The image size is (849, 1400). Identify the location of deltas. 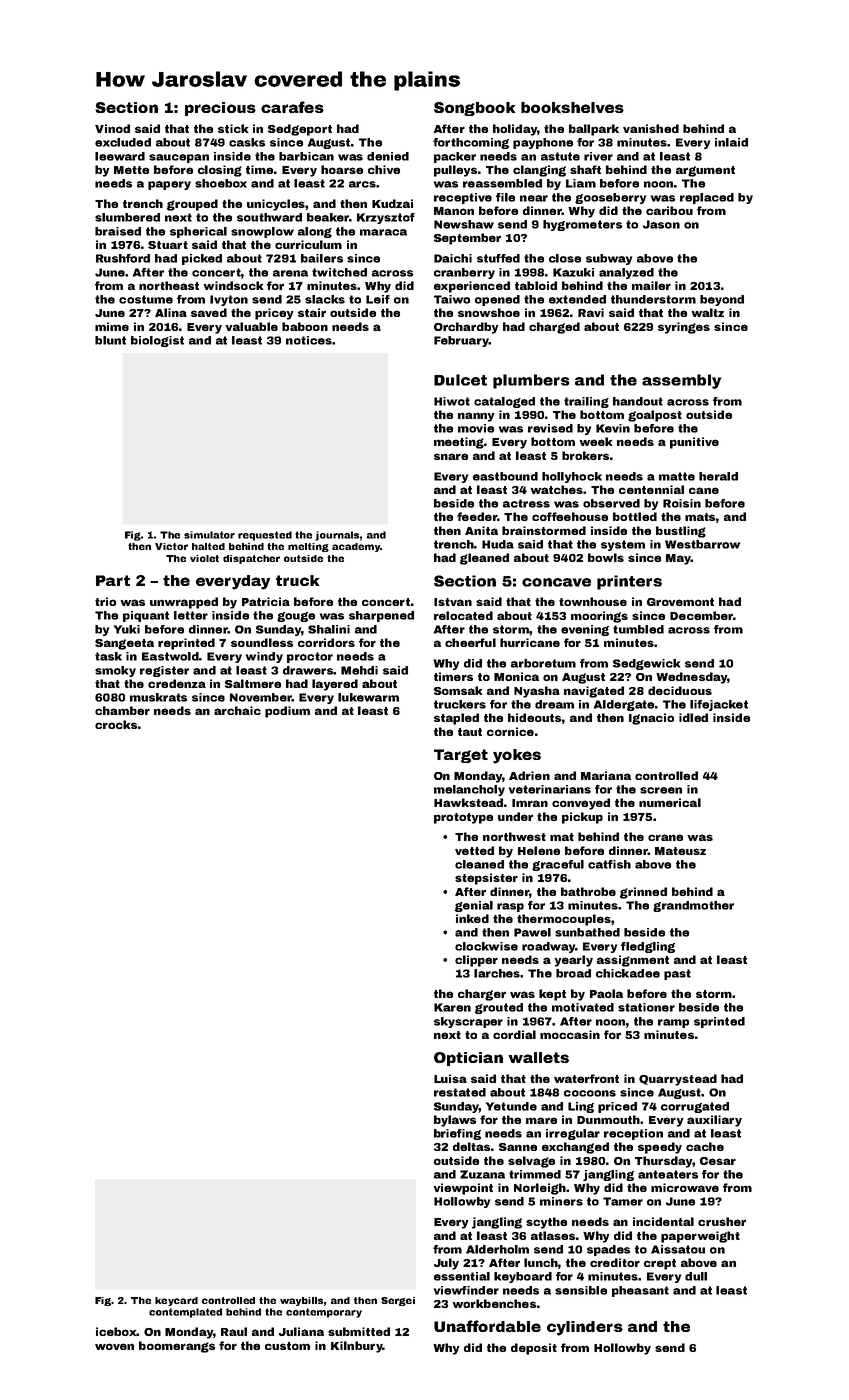
(471, 1146).
